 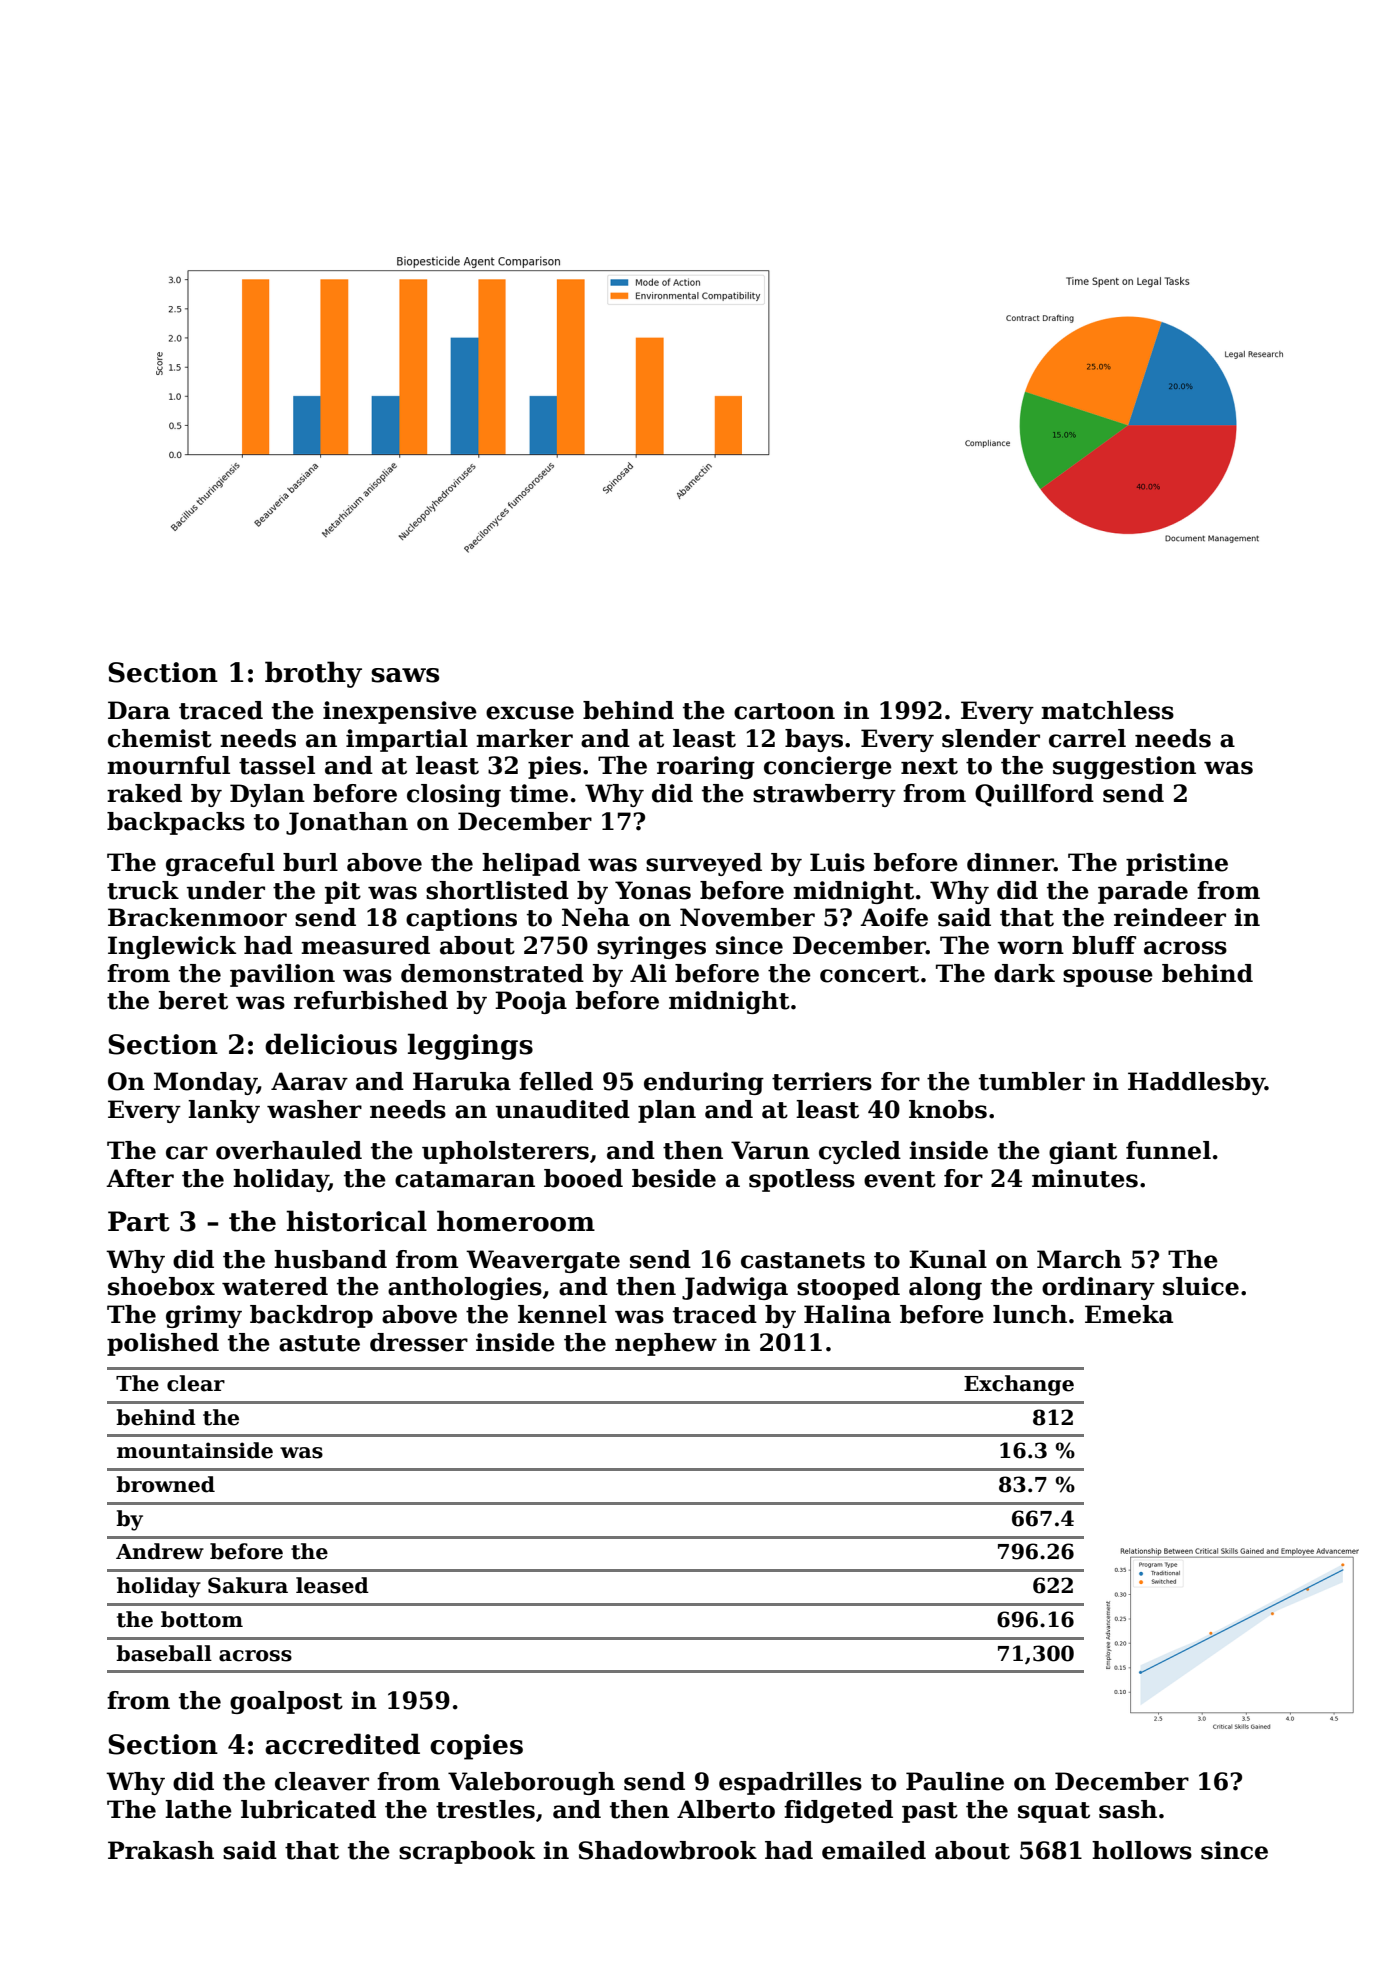 I want to click on under, so click(x=226, y=890).
